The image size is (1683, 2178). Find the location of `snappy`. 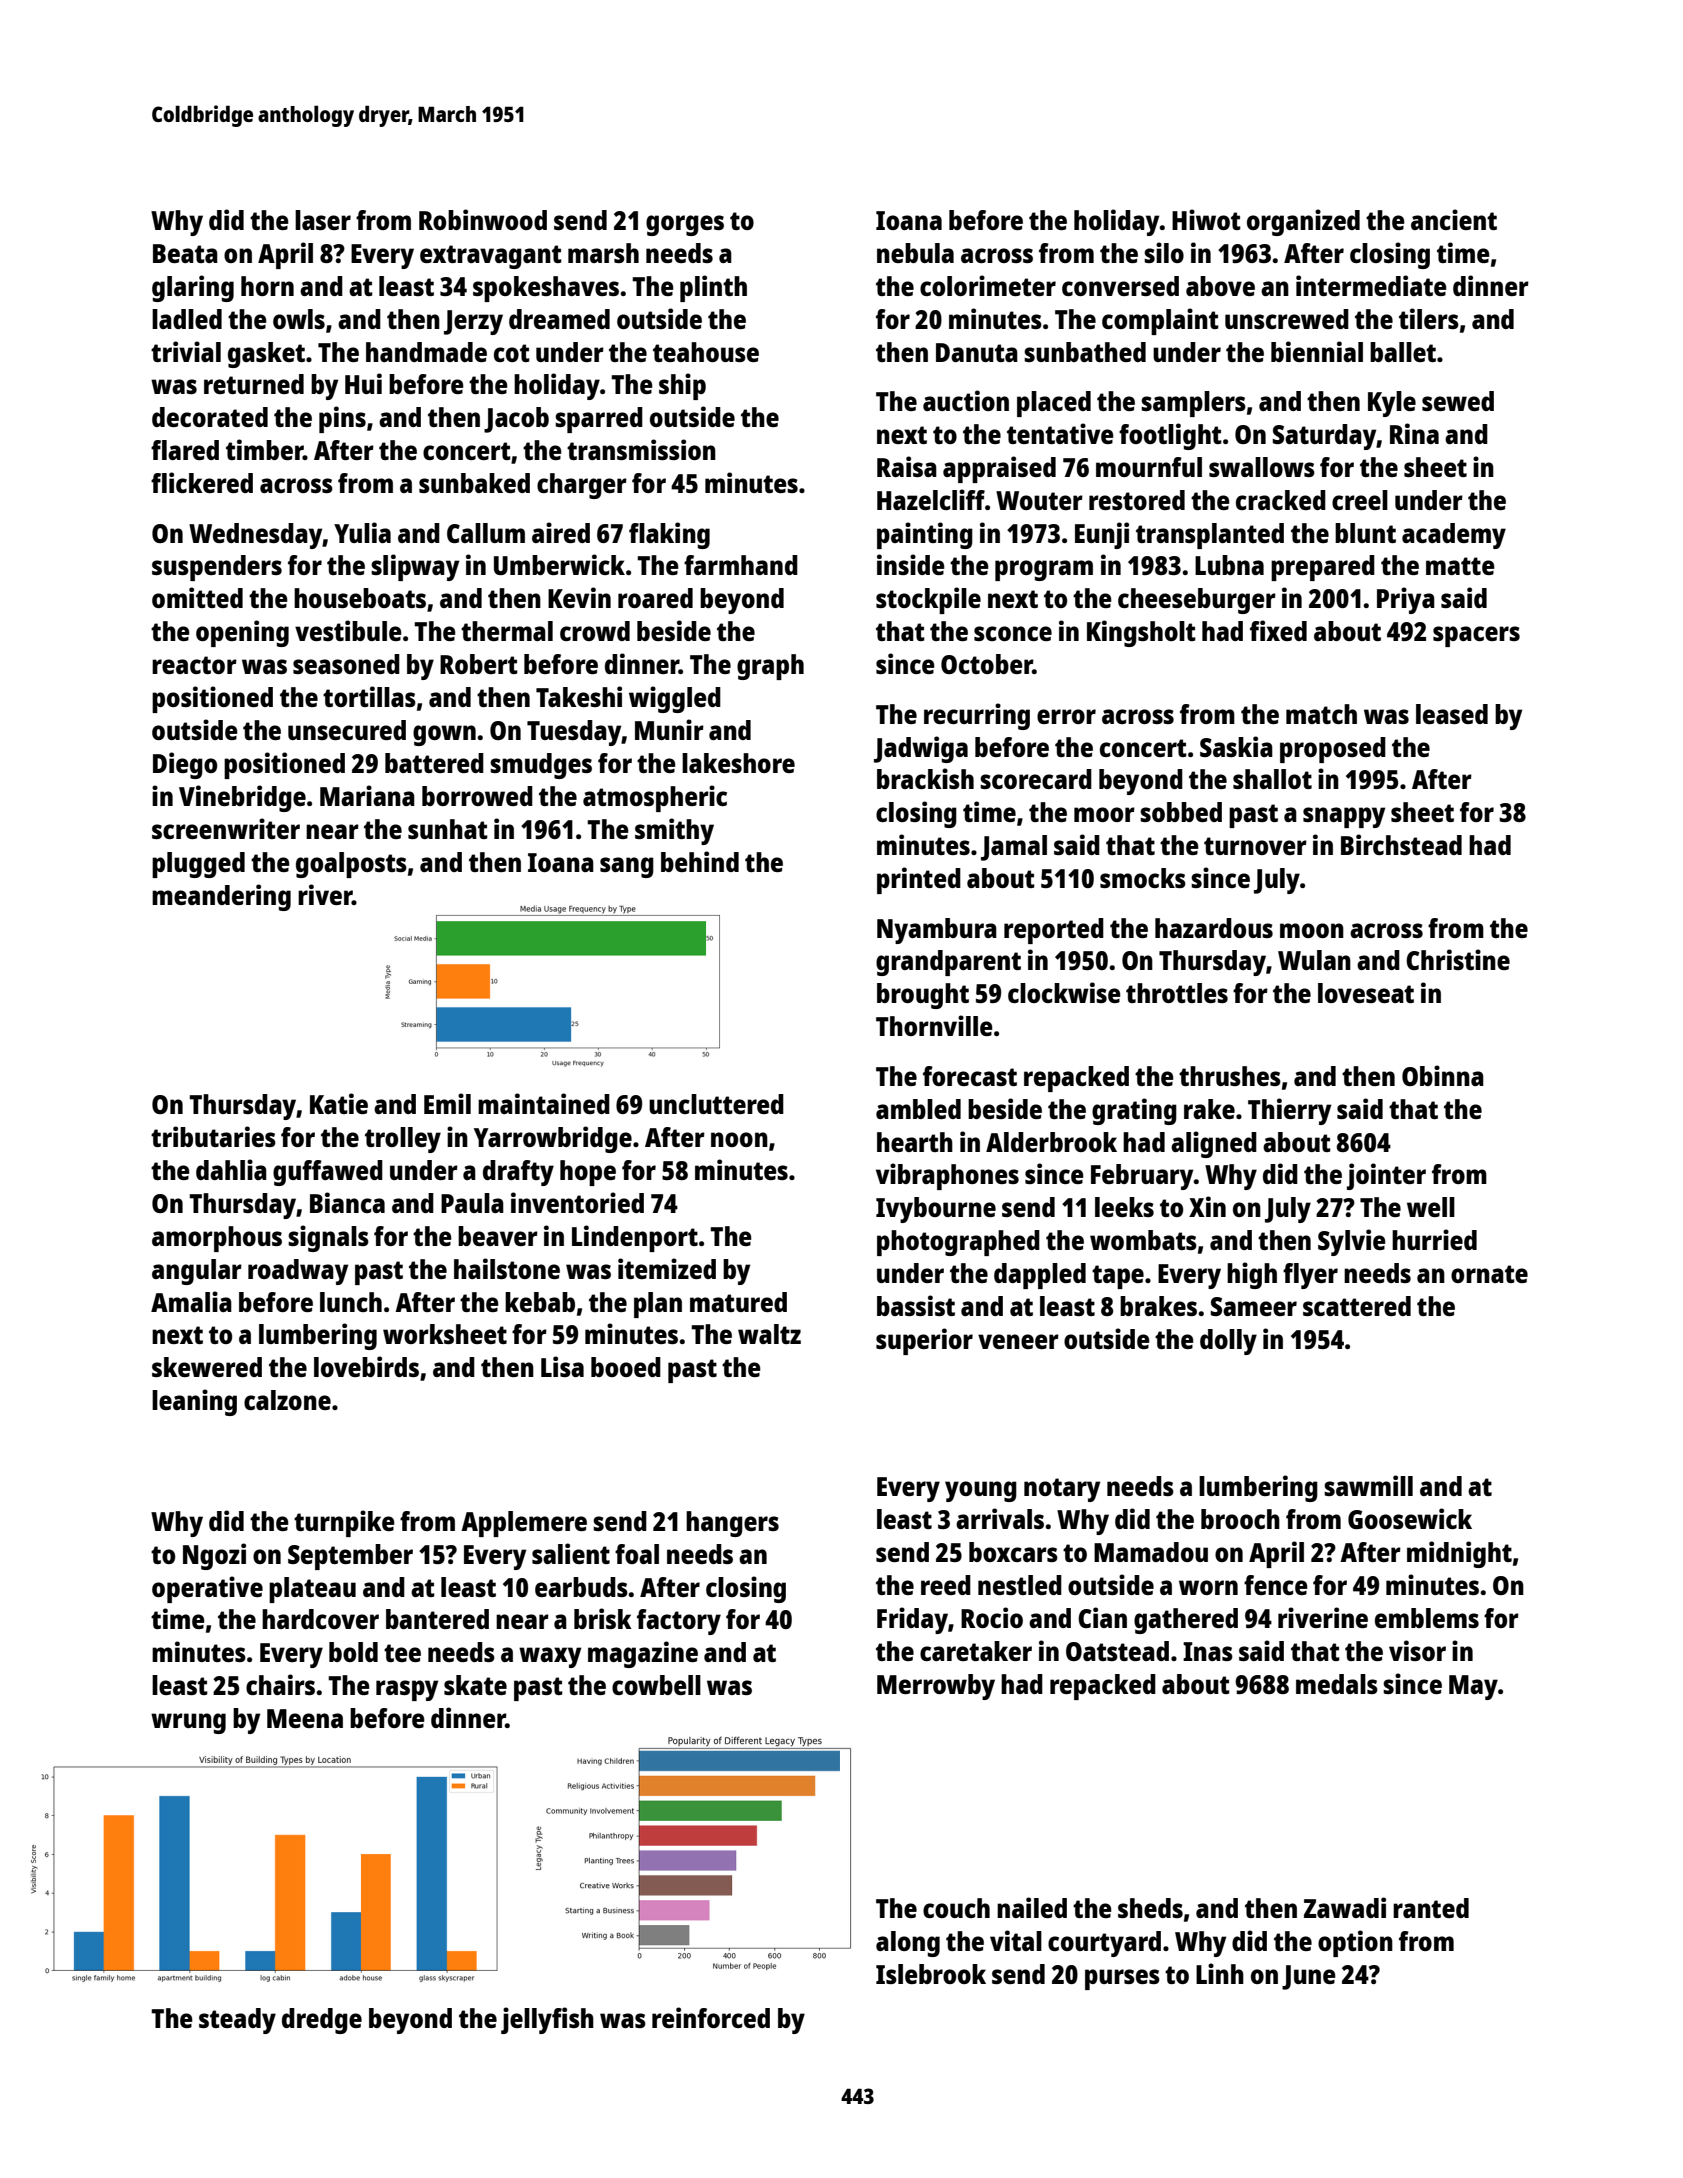

snappy is located at coordinates (1344, 817).
